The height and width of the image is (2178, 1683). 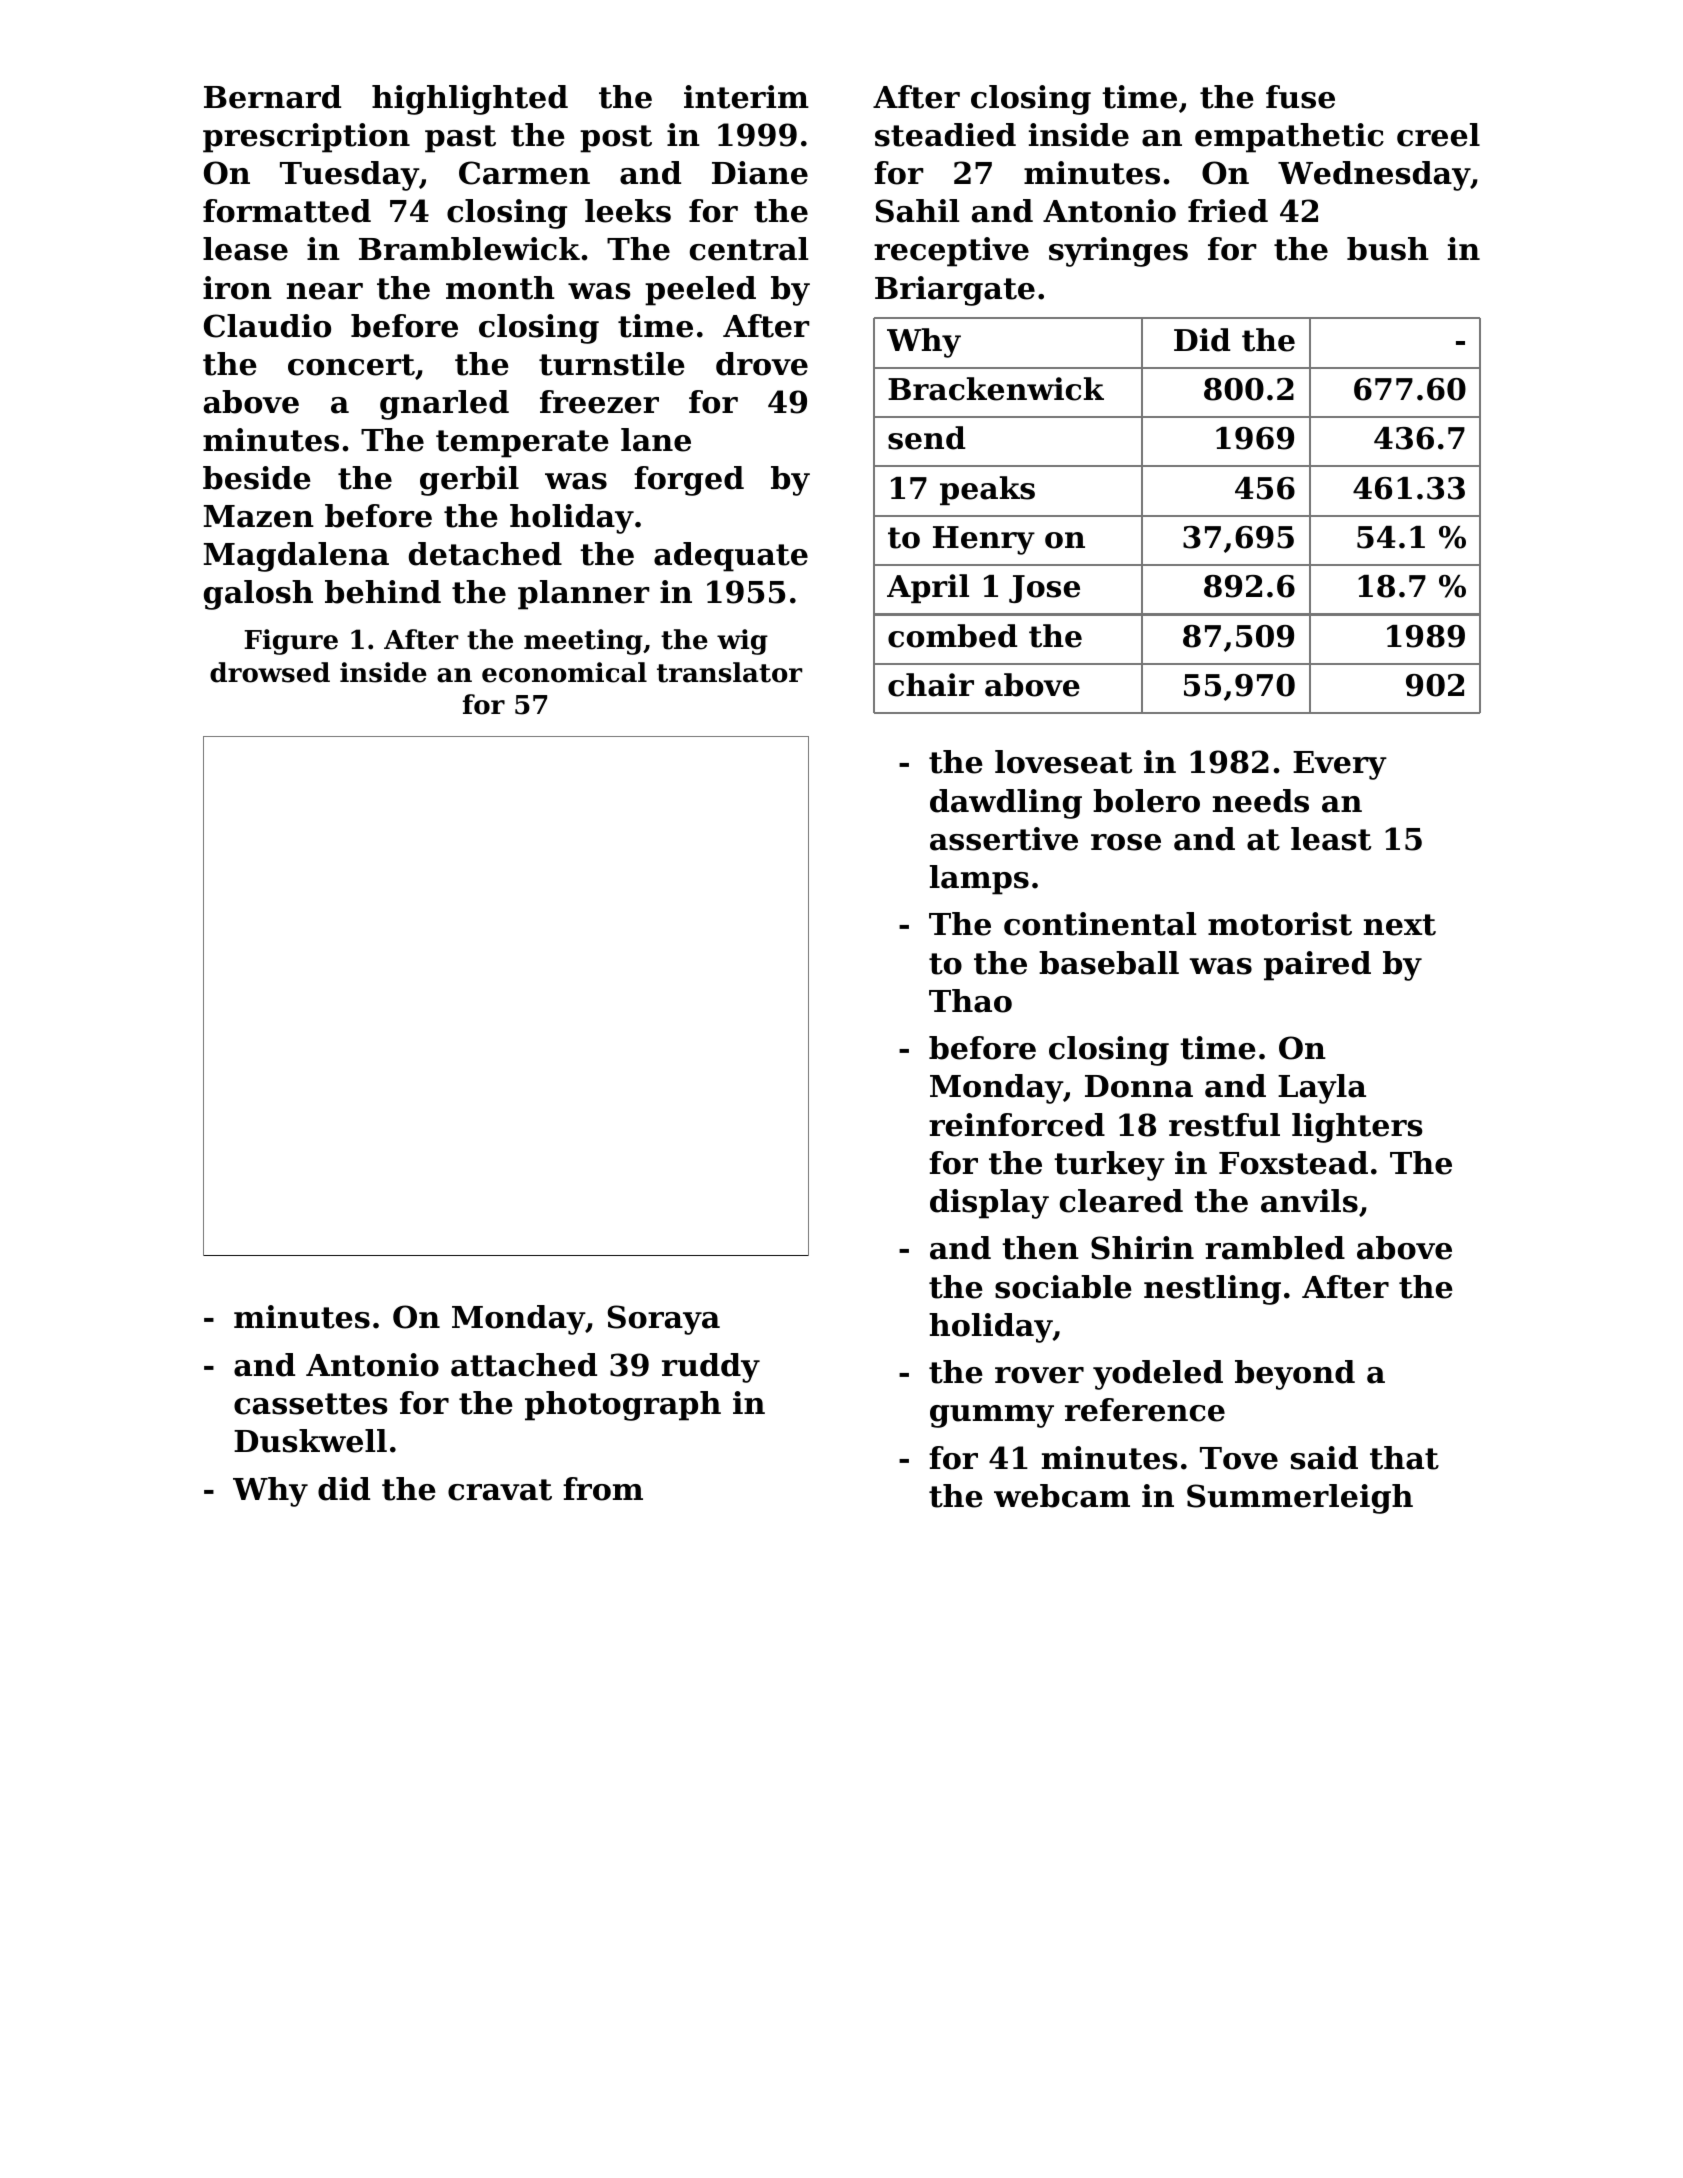 I want to click on highlighted, so click(x=470, y=100).
